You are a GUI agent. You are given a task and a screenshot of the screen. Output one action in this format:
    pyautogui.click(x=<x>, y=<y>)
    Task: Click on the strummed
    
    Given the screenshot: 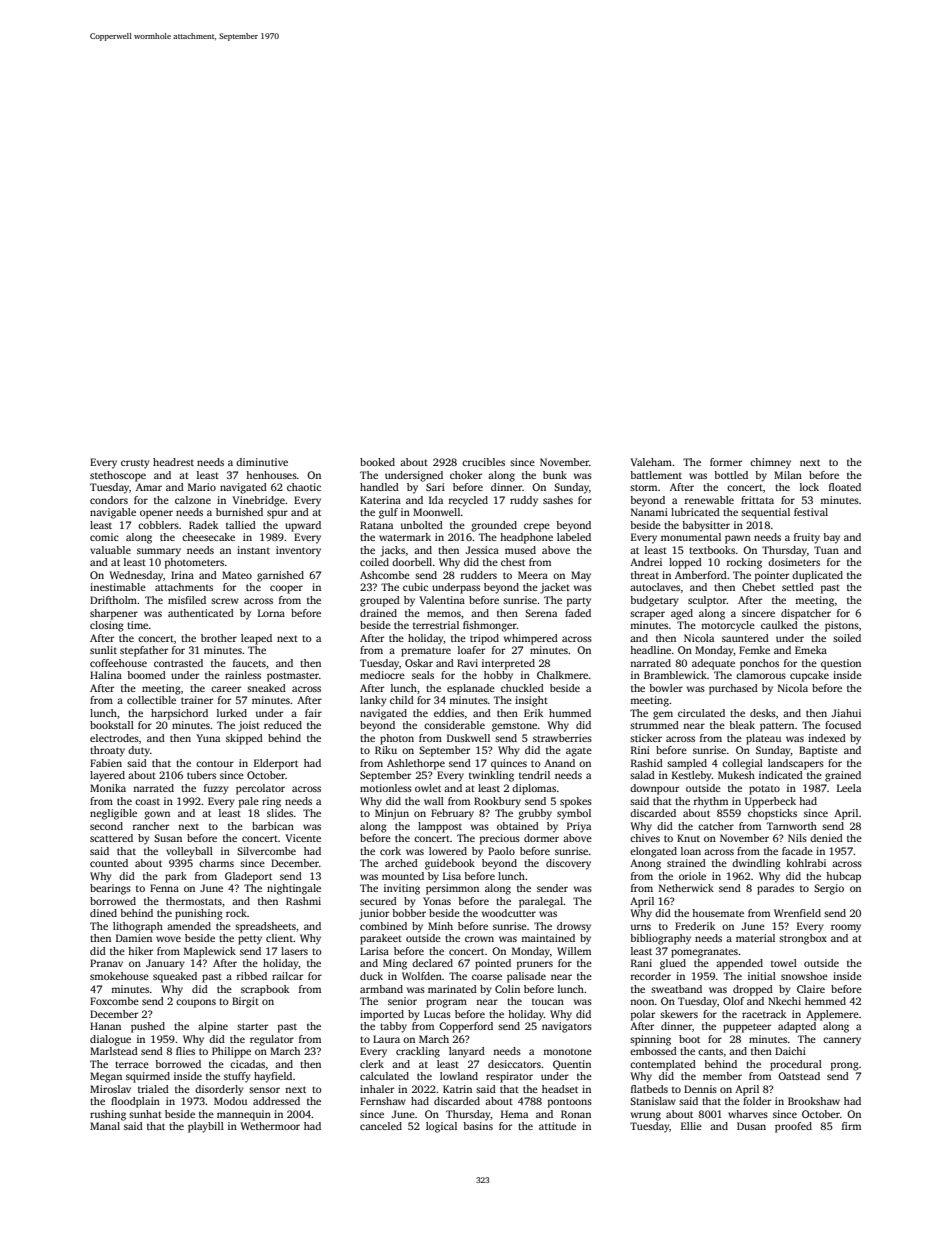 What is the action you would take?
    pyautogui.click(x=654, y=725)
